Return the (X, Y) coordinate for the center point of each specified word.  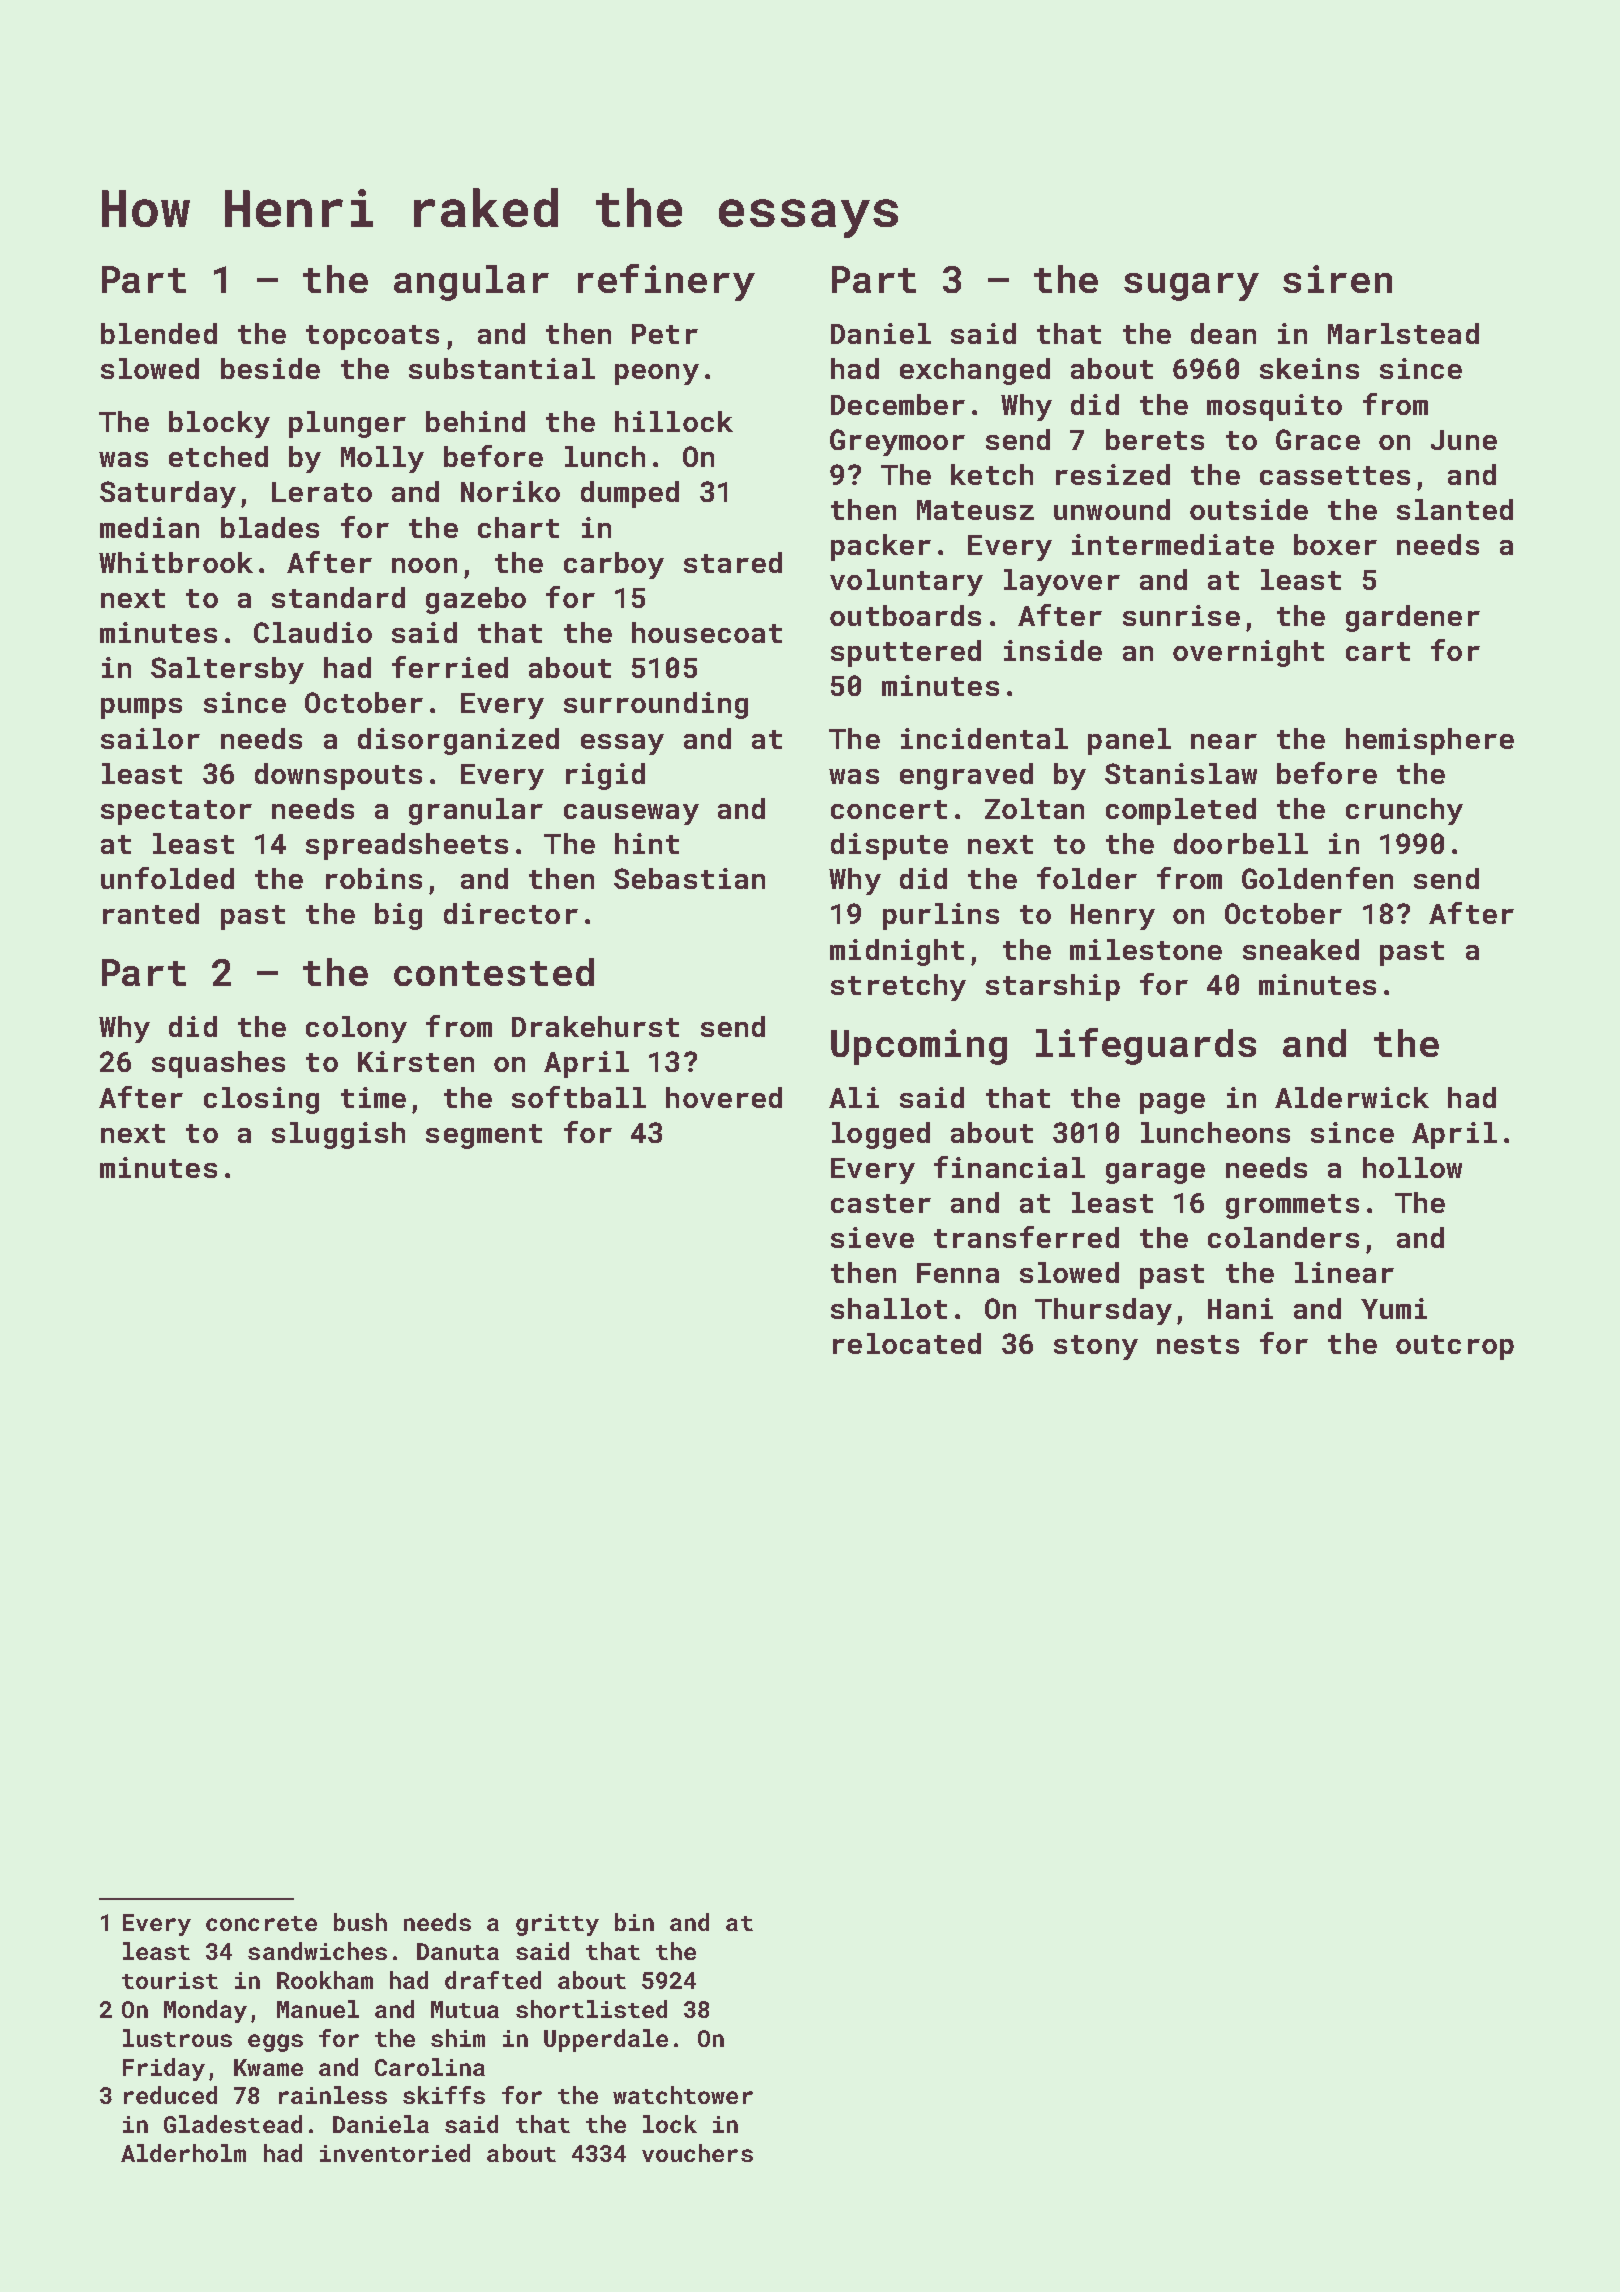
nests (1198, 1344)
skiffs (444, 2095)
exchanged (975, 371)
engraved (966, 776)
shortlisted (591, 2009)
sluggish (338, 1135)
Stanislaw (1181, 773)
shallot (889, 1308)
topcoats (372, 337)
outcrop (1455, 1347)
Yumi (1394, 1308)
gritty (557, 1925)
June (1464, 440)
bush (360, 1922)
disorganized (458, 741)
